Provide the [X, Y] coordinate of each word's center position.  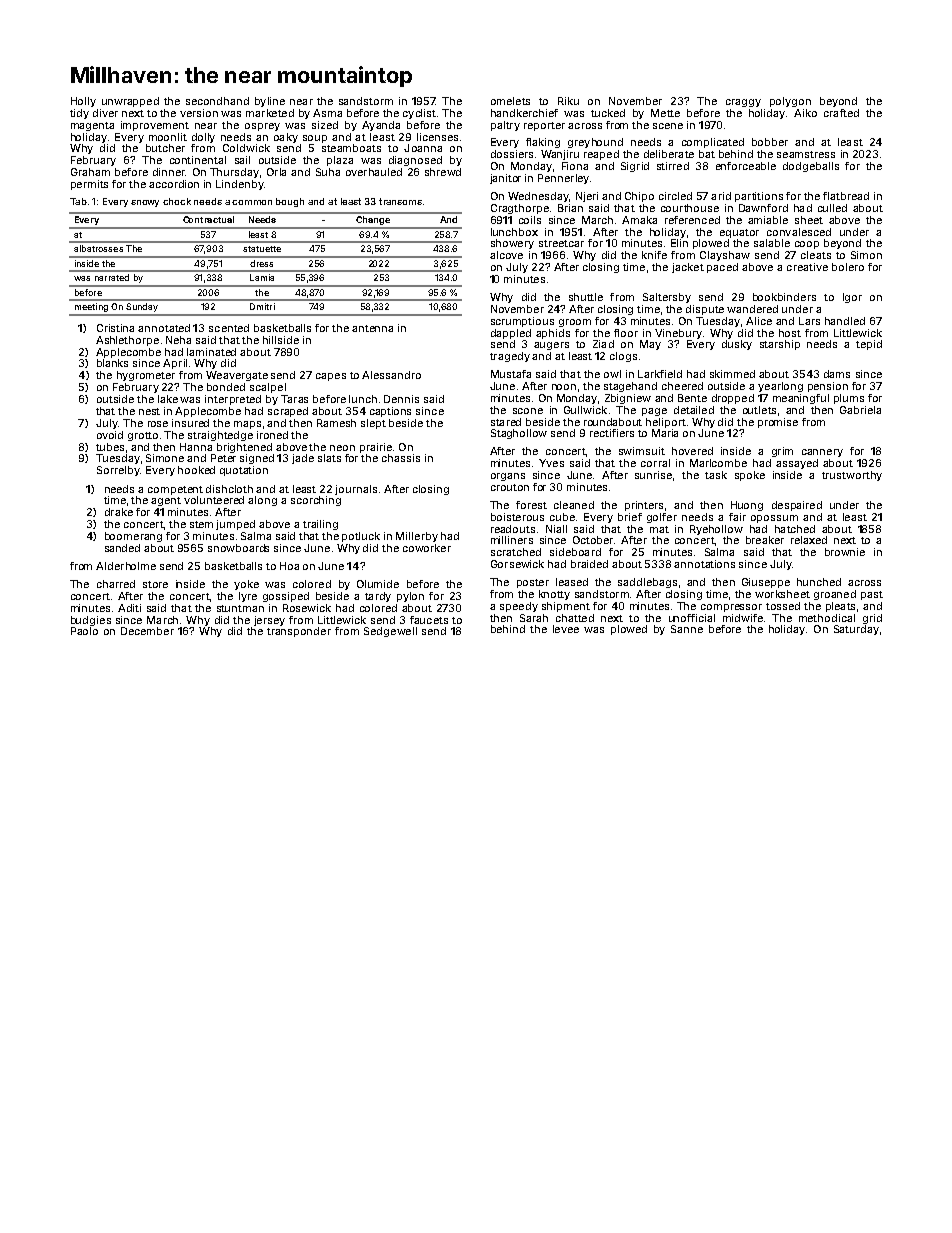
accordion [174, 184]
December [147, 631]
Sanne [687, 629]
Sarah [534, 618]
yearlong [780, 387]
